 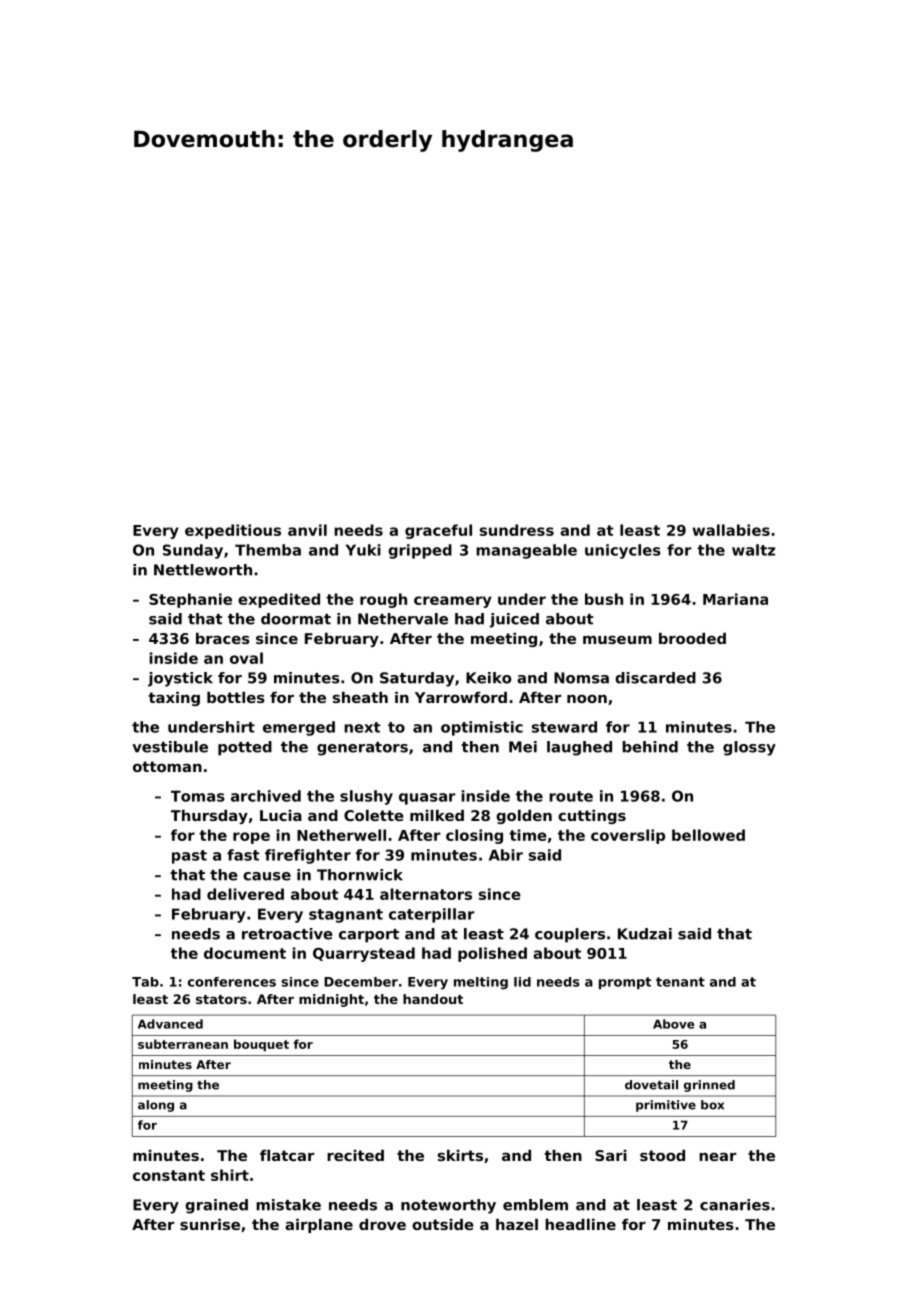 I want to click on subterranean, so click(x=183, y=1044).
